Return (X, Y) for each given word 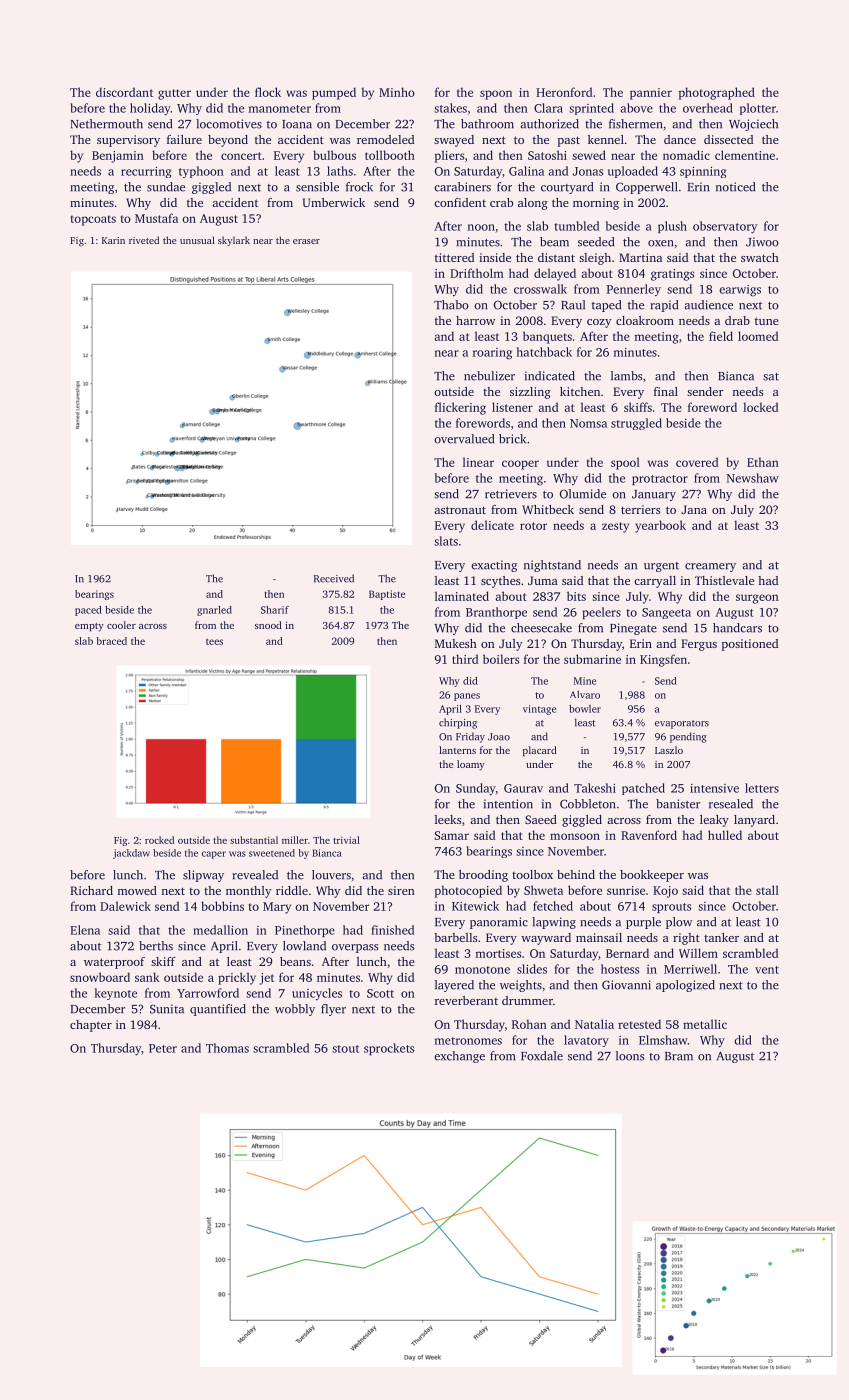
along (533, 204)
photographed (717, 93)
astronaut (460, 510)
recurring (146, 172)
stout (345, 1049)
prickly (237, 978)
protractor (660, 480)
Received (334, 578)
